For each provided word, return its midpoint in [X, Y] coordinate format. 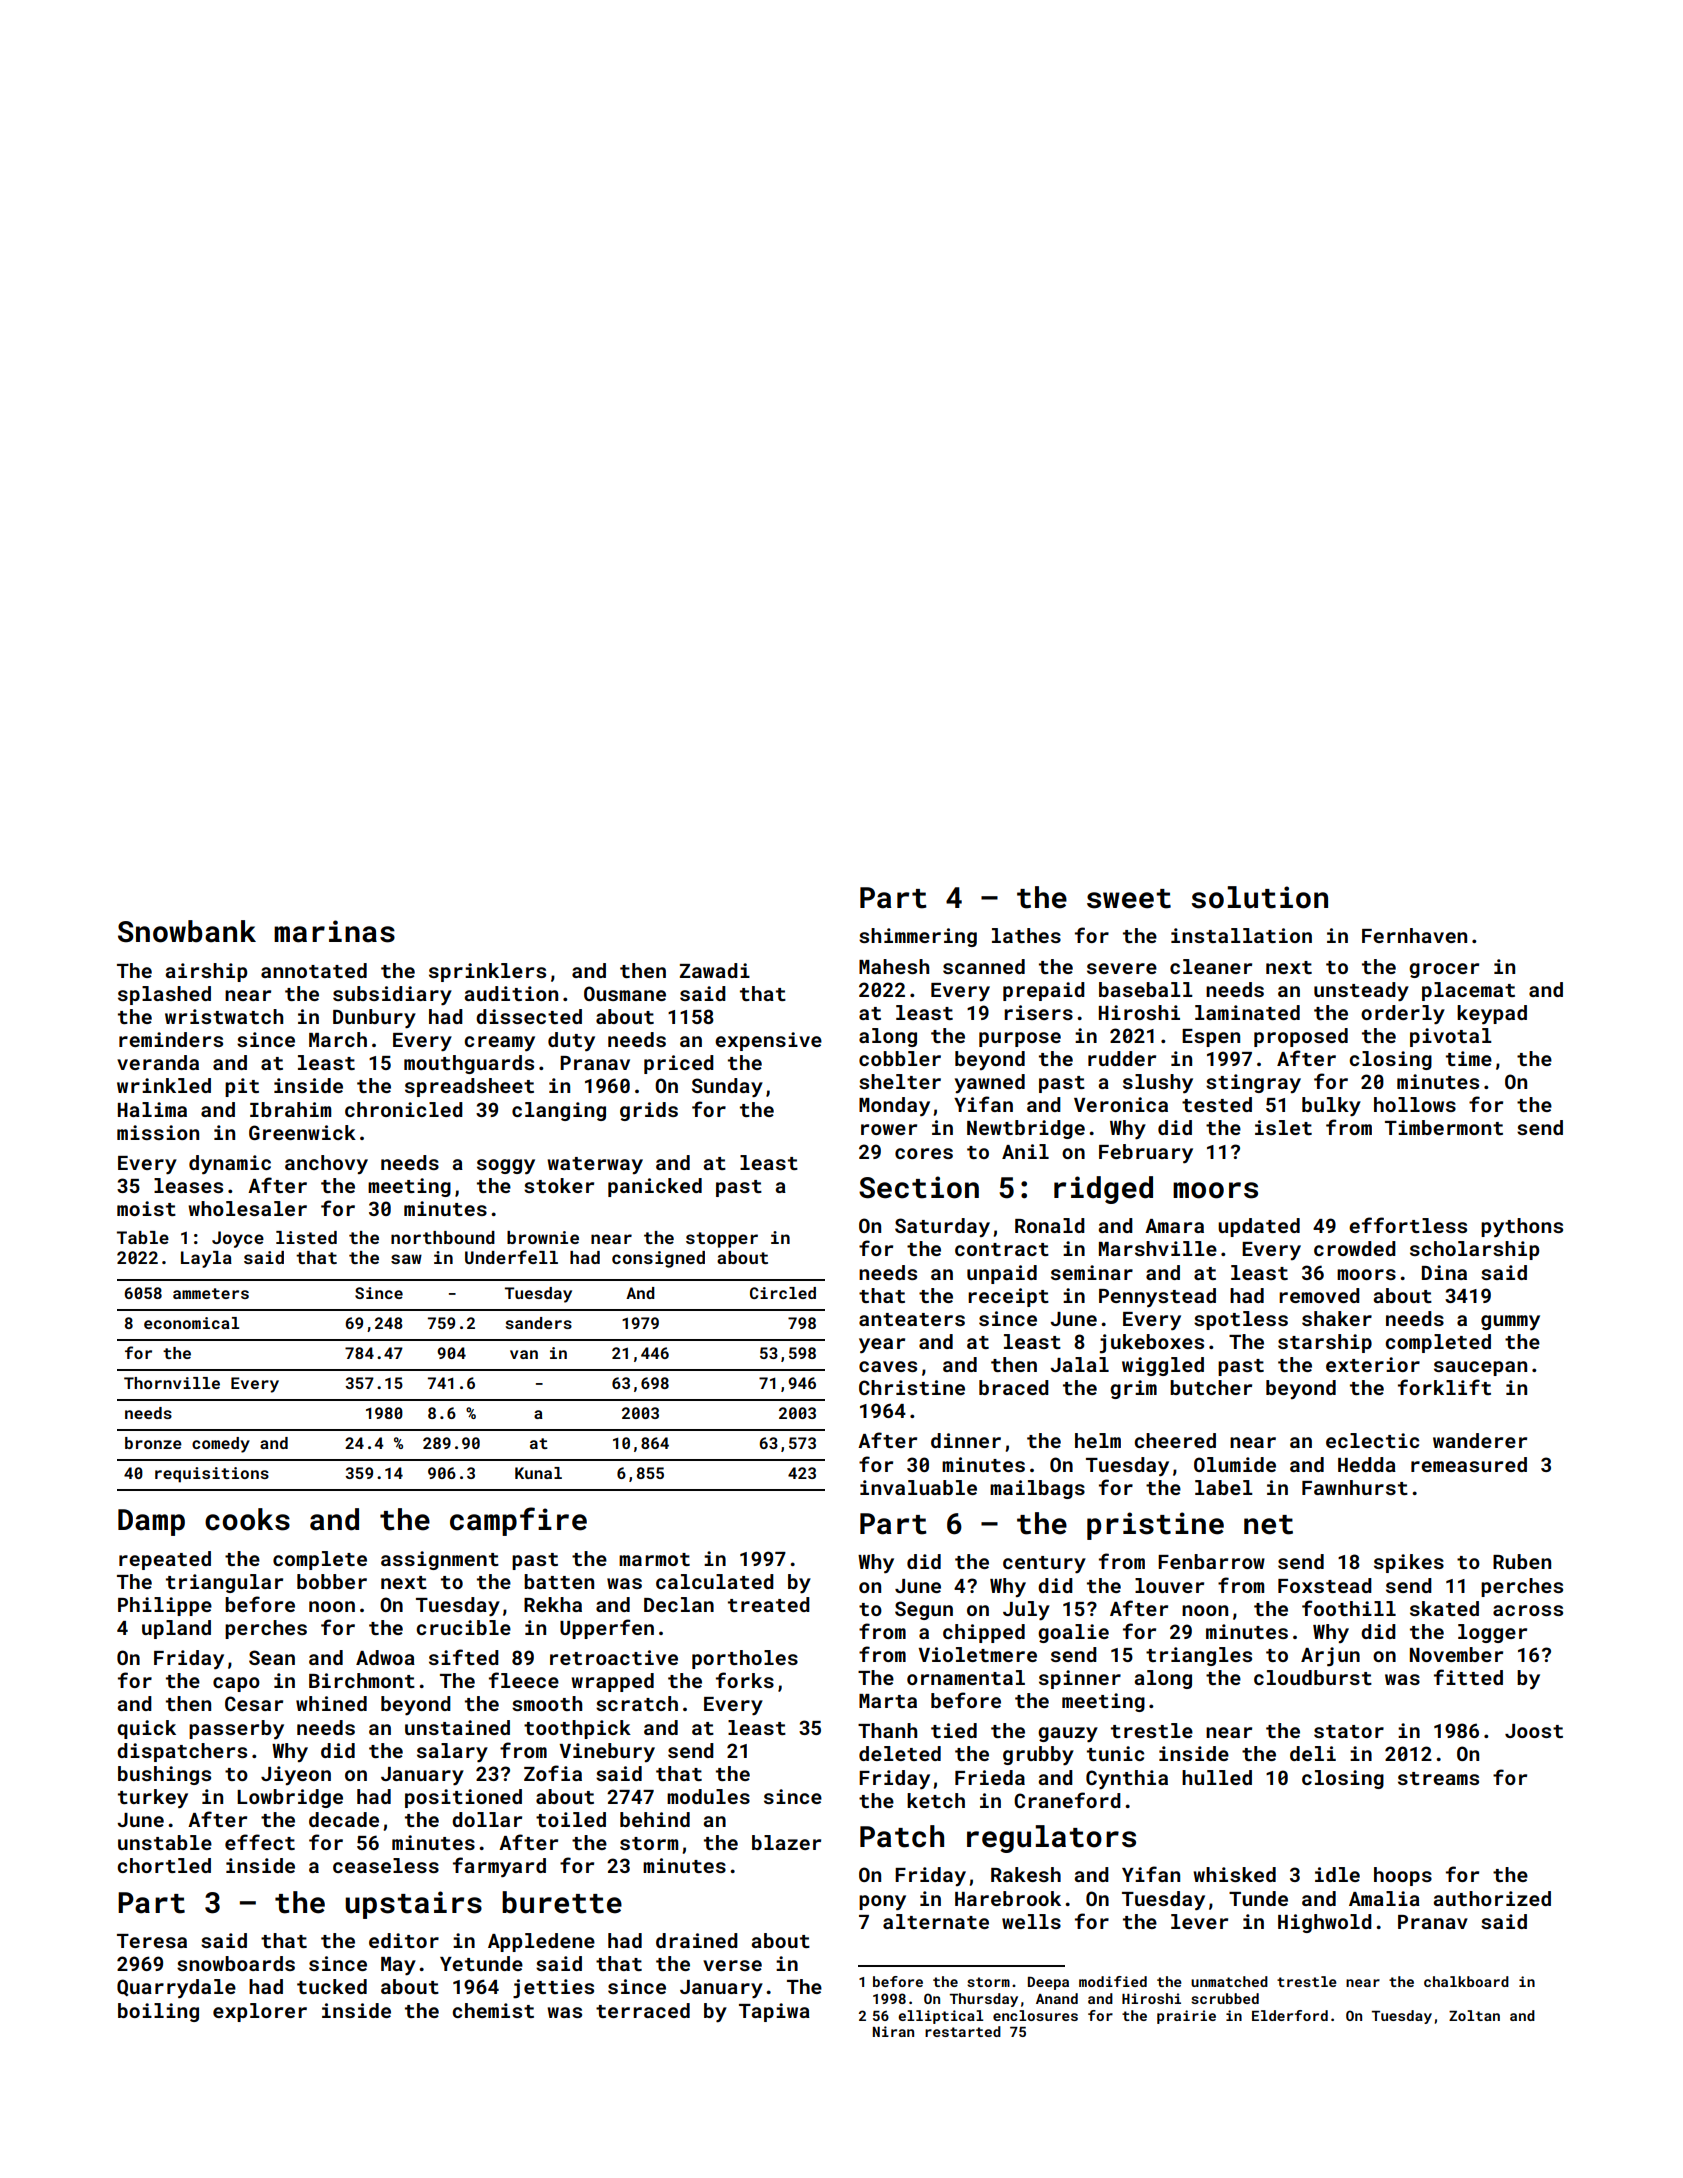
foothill [1349, 1608]
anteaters [912, 1319]
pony [882, 1903]
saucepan [1480, 1368]
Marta [888, 1701]
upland [176, 1629]
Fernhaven [1414, 935]
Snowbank [187, 931]
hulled [1217, 1777]
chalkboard [1466, 1981]
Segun [924, 1610]
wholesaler [247, 1208]
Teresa [152, 1941]
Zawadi [715, 970]
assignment [440, 1560]
